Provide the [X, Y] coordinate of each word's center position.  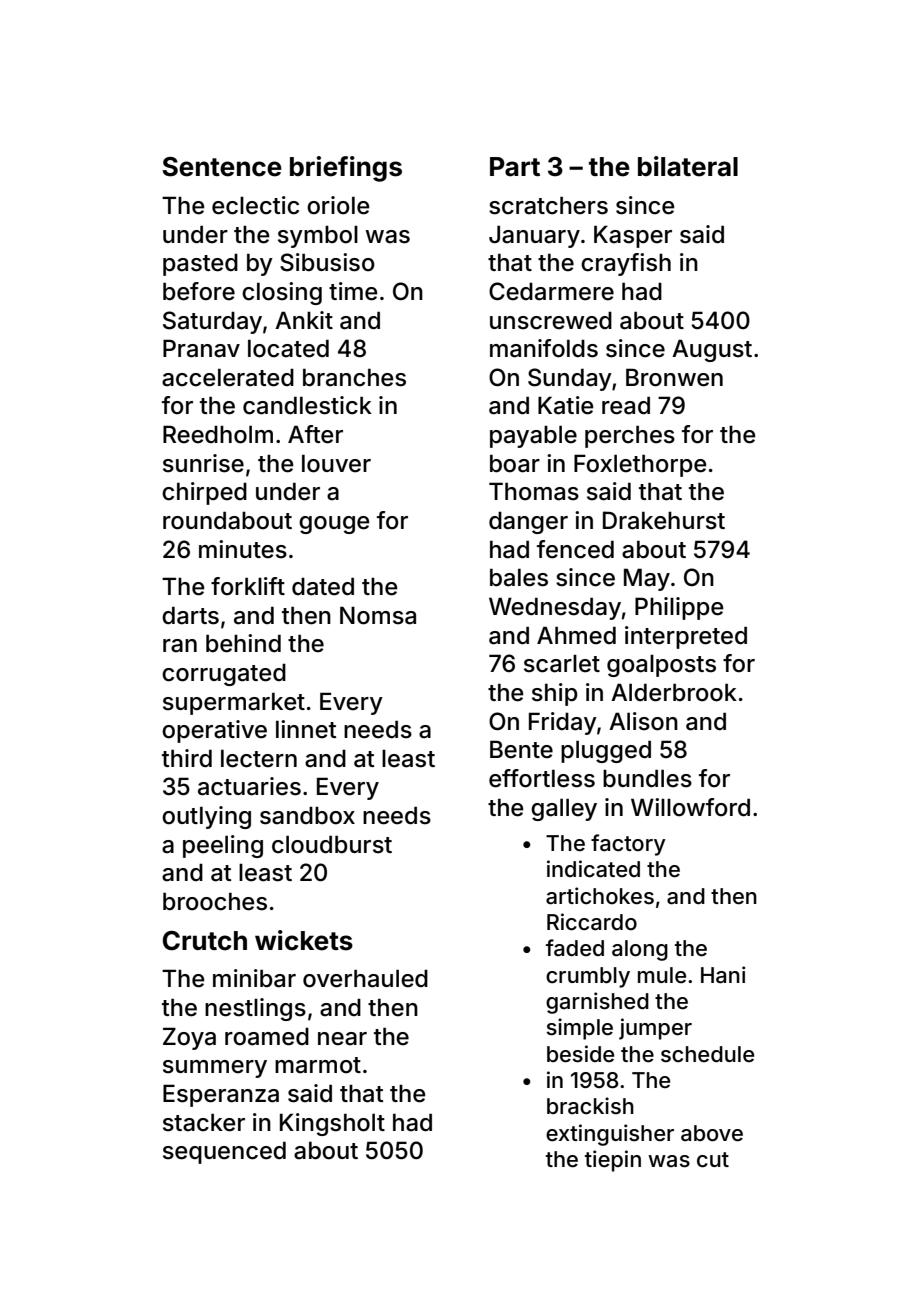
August [712, 350]
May [647, 579]
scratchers [548, 206]
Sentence [222, 167]
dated [323, 587]
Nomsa [378, 615]
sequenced [224, 1153]
